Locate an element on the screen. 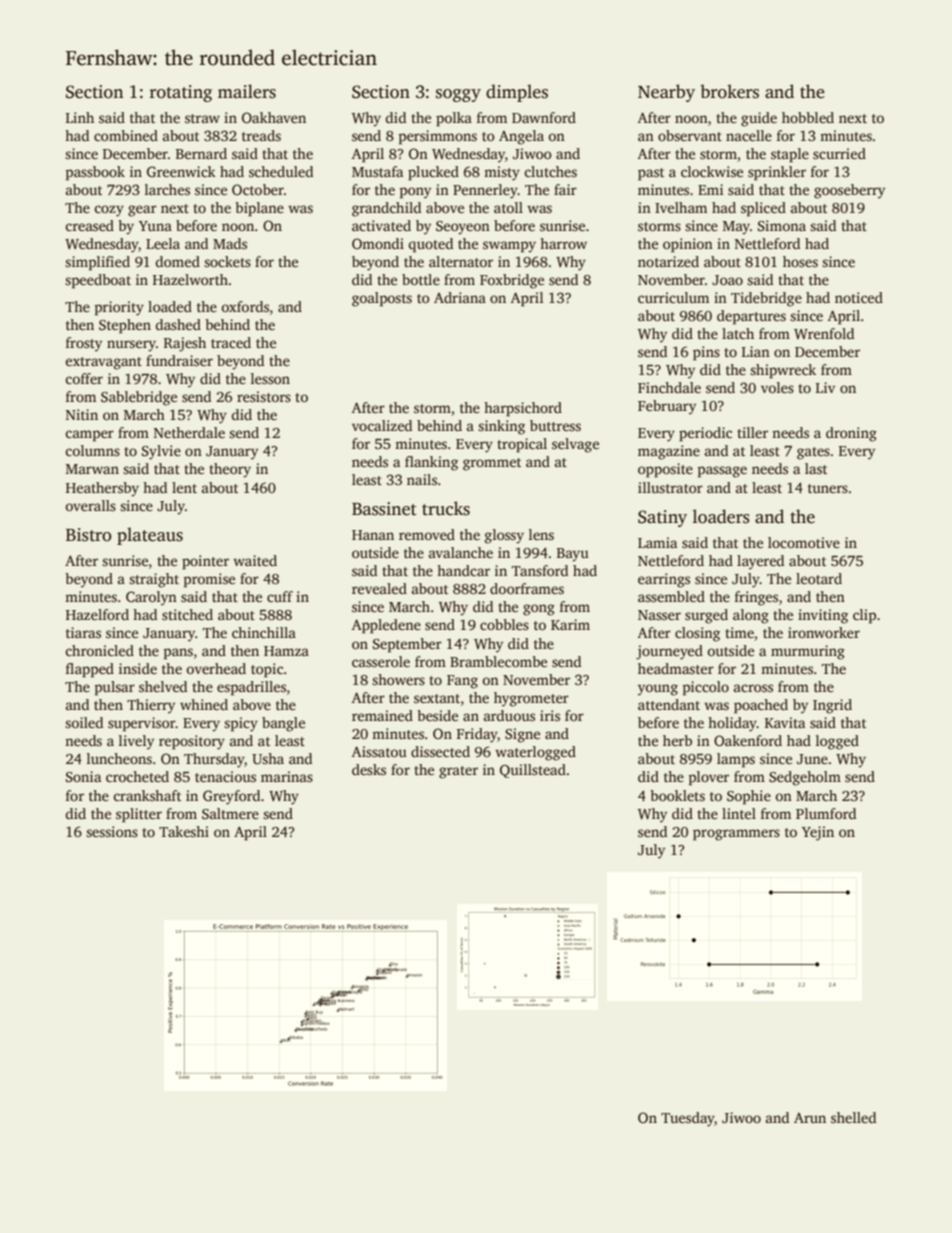  programmers is located at coordinates (736, 835).
